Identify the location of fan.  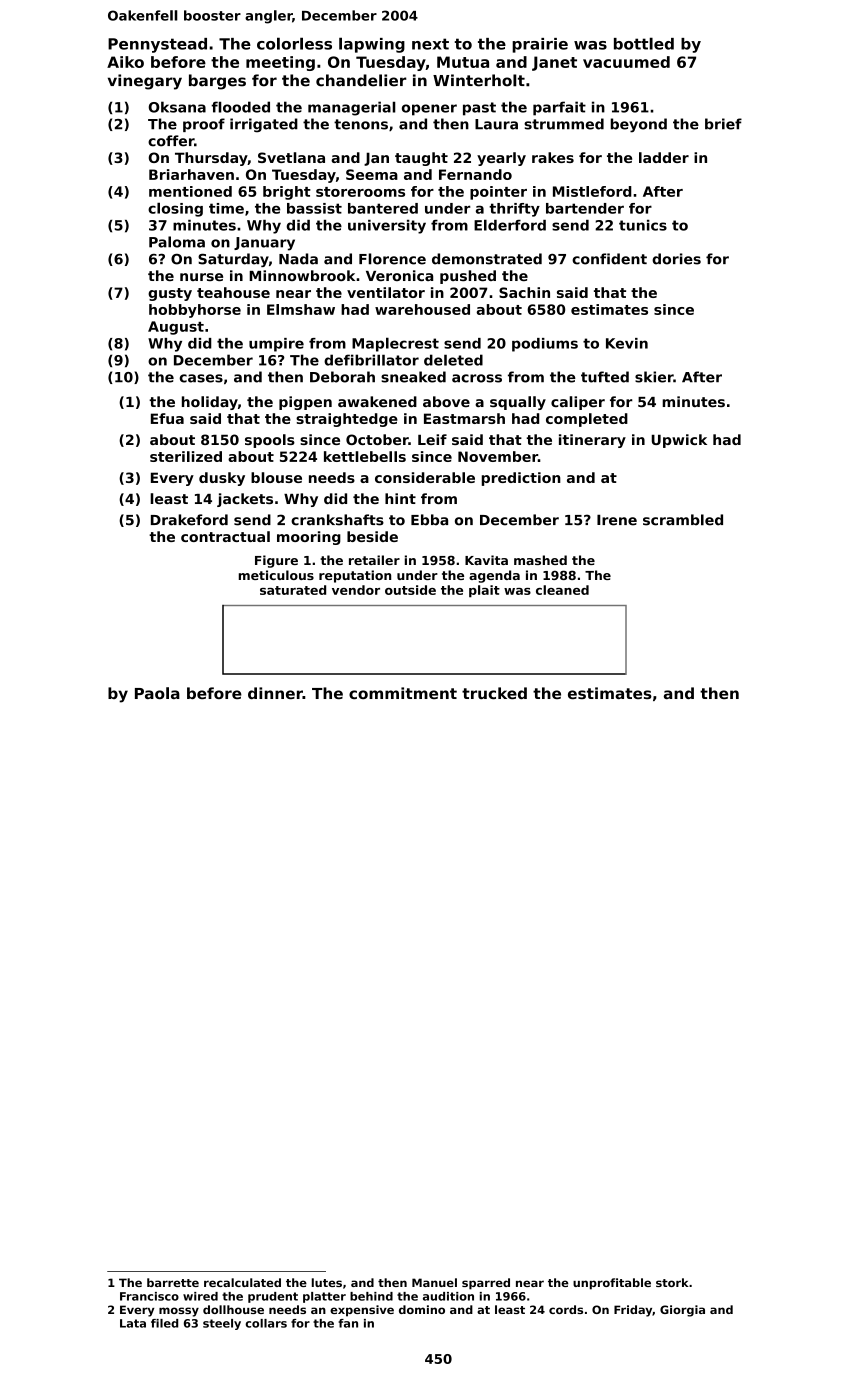
(348, 1323).
